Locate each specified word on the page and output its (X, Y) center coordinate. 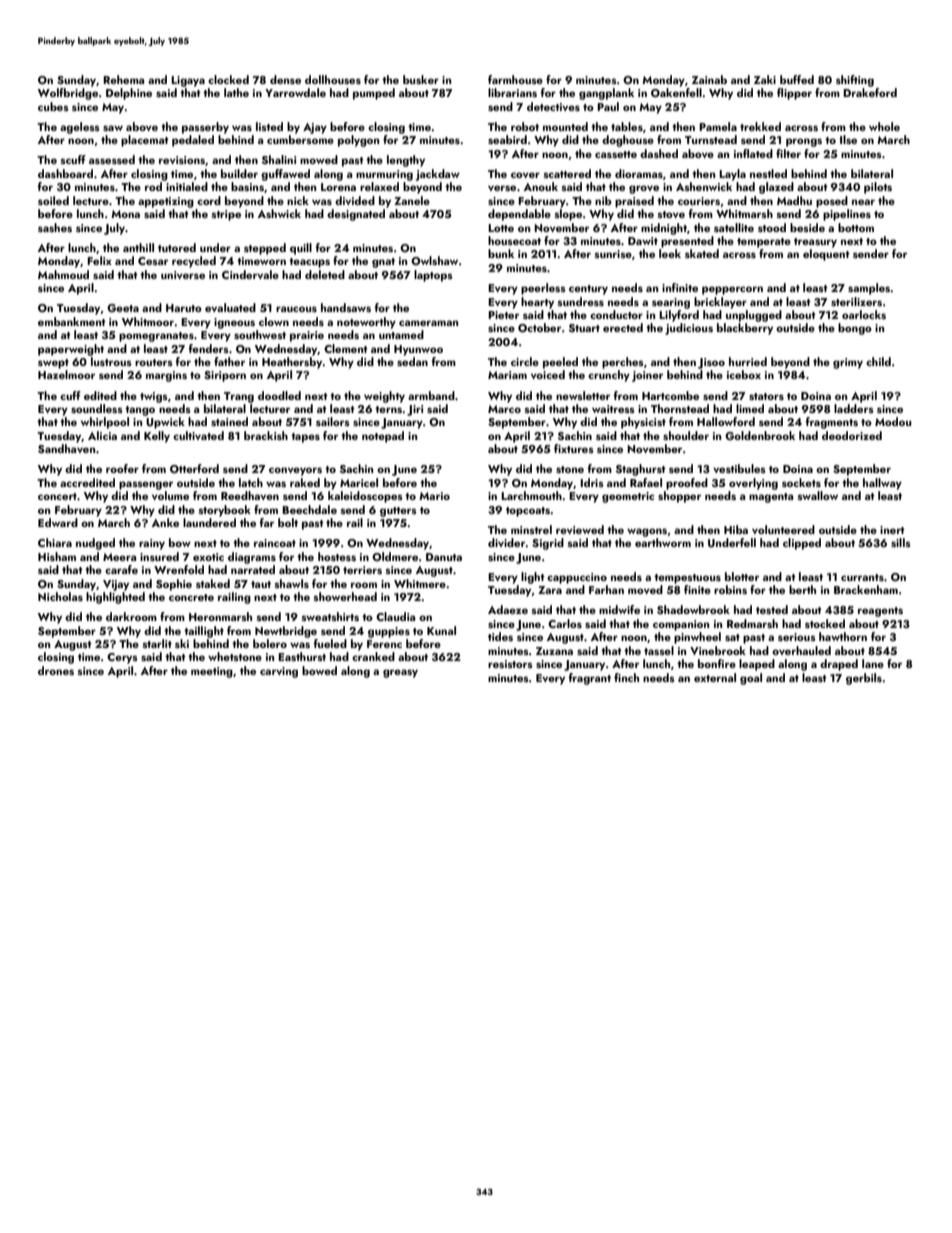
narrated (253, 569)
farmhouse (515, 79)
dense (285, 79)
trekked (760, 126)
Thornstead (680, 408)
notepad (383, 437)
